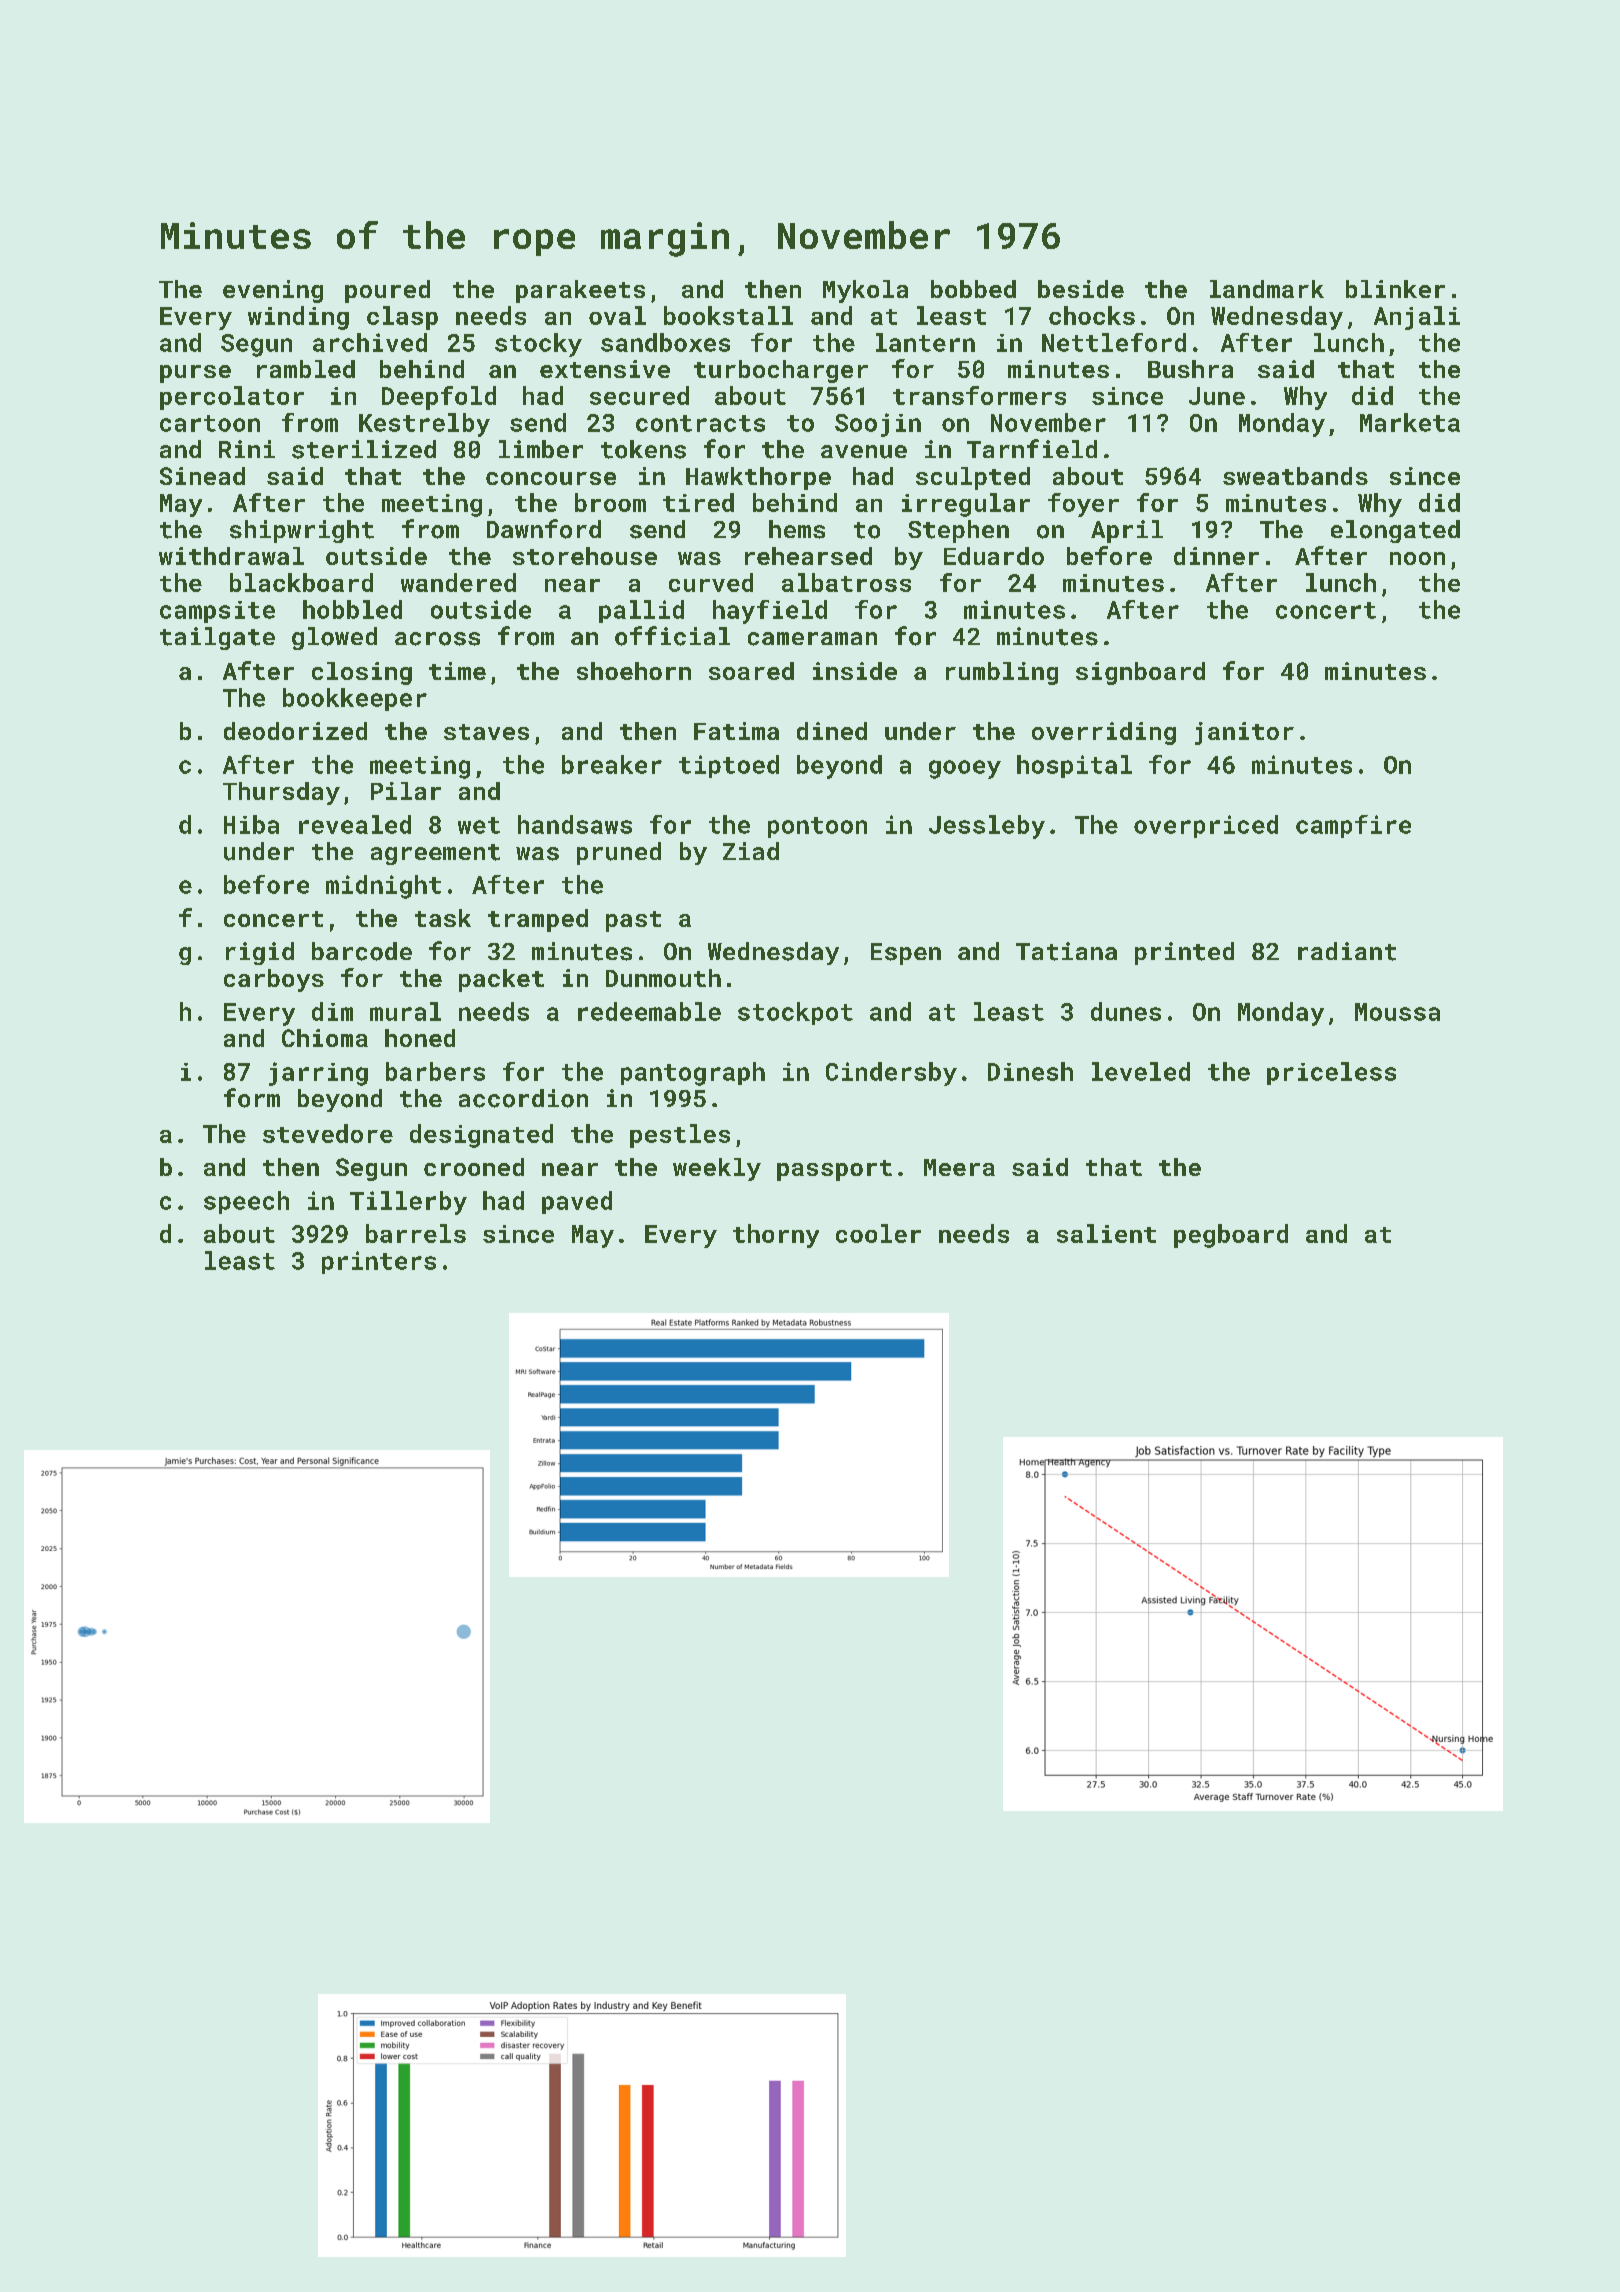 Image resolution: width=1620 pixels, height=2292 pixels. Describe the element at coordinates (959, 1167) in the screenshot. I see `Meera` at that location.
